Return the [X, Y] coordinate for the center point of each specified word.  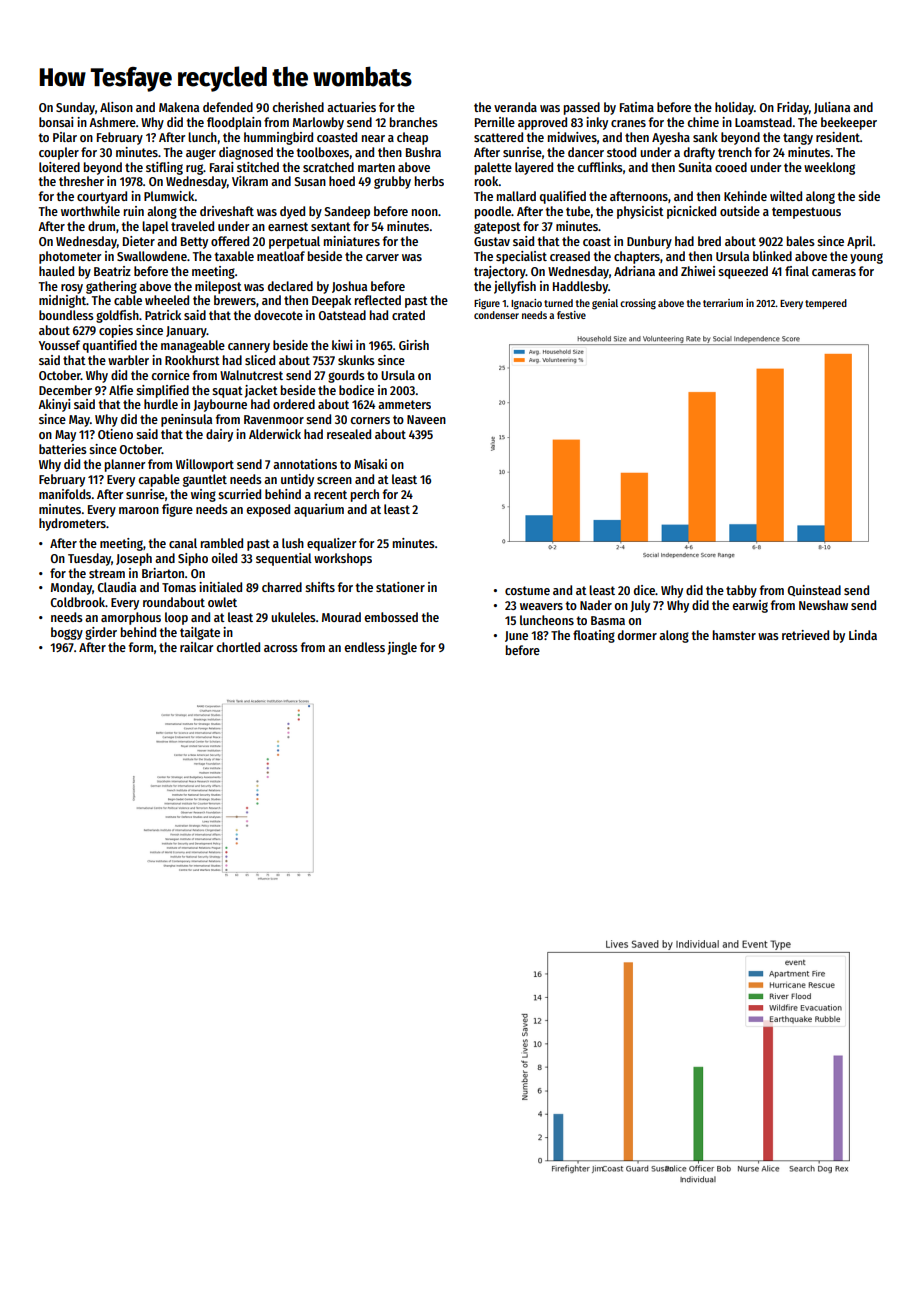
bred [709, 241]
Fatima [637, 107]
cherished [298, 107]
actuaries [351, 107]
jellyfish [515, 287]
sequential [284, 559]
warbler [128, 360]
